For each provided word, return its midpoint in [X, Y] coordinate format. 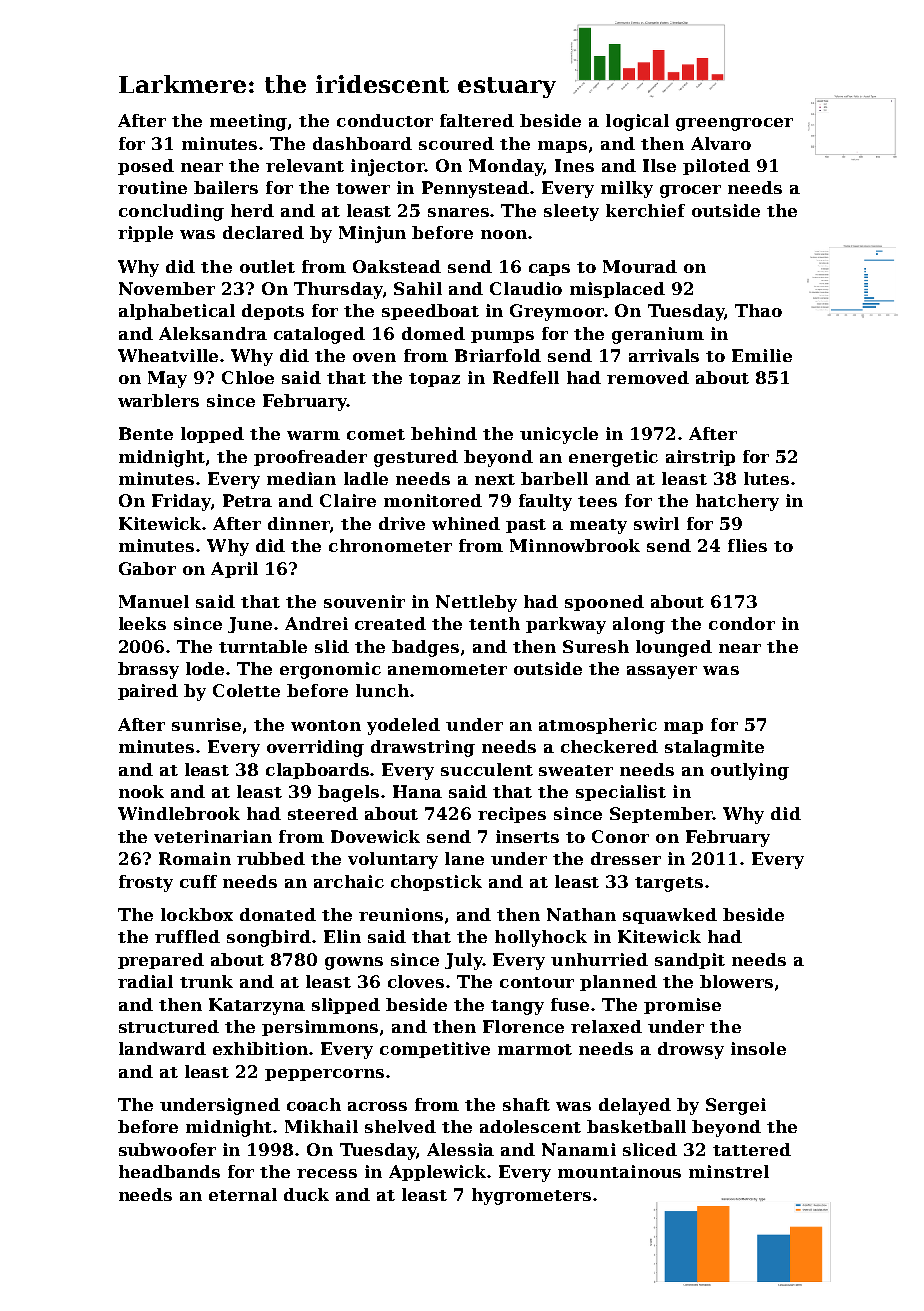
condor [742, 623]
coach [314, 1104]
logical [637, 122]
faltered [477, 120]
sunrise [206, 724]
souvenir [364, 601]
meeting [248, 122]
